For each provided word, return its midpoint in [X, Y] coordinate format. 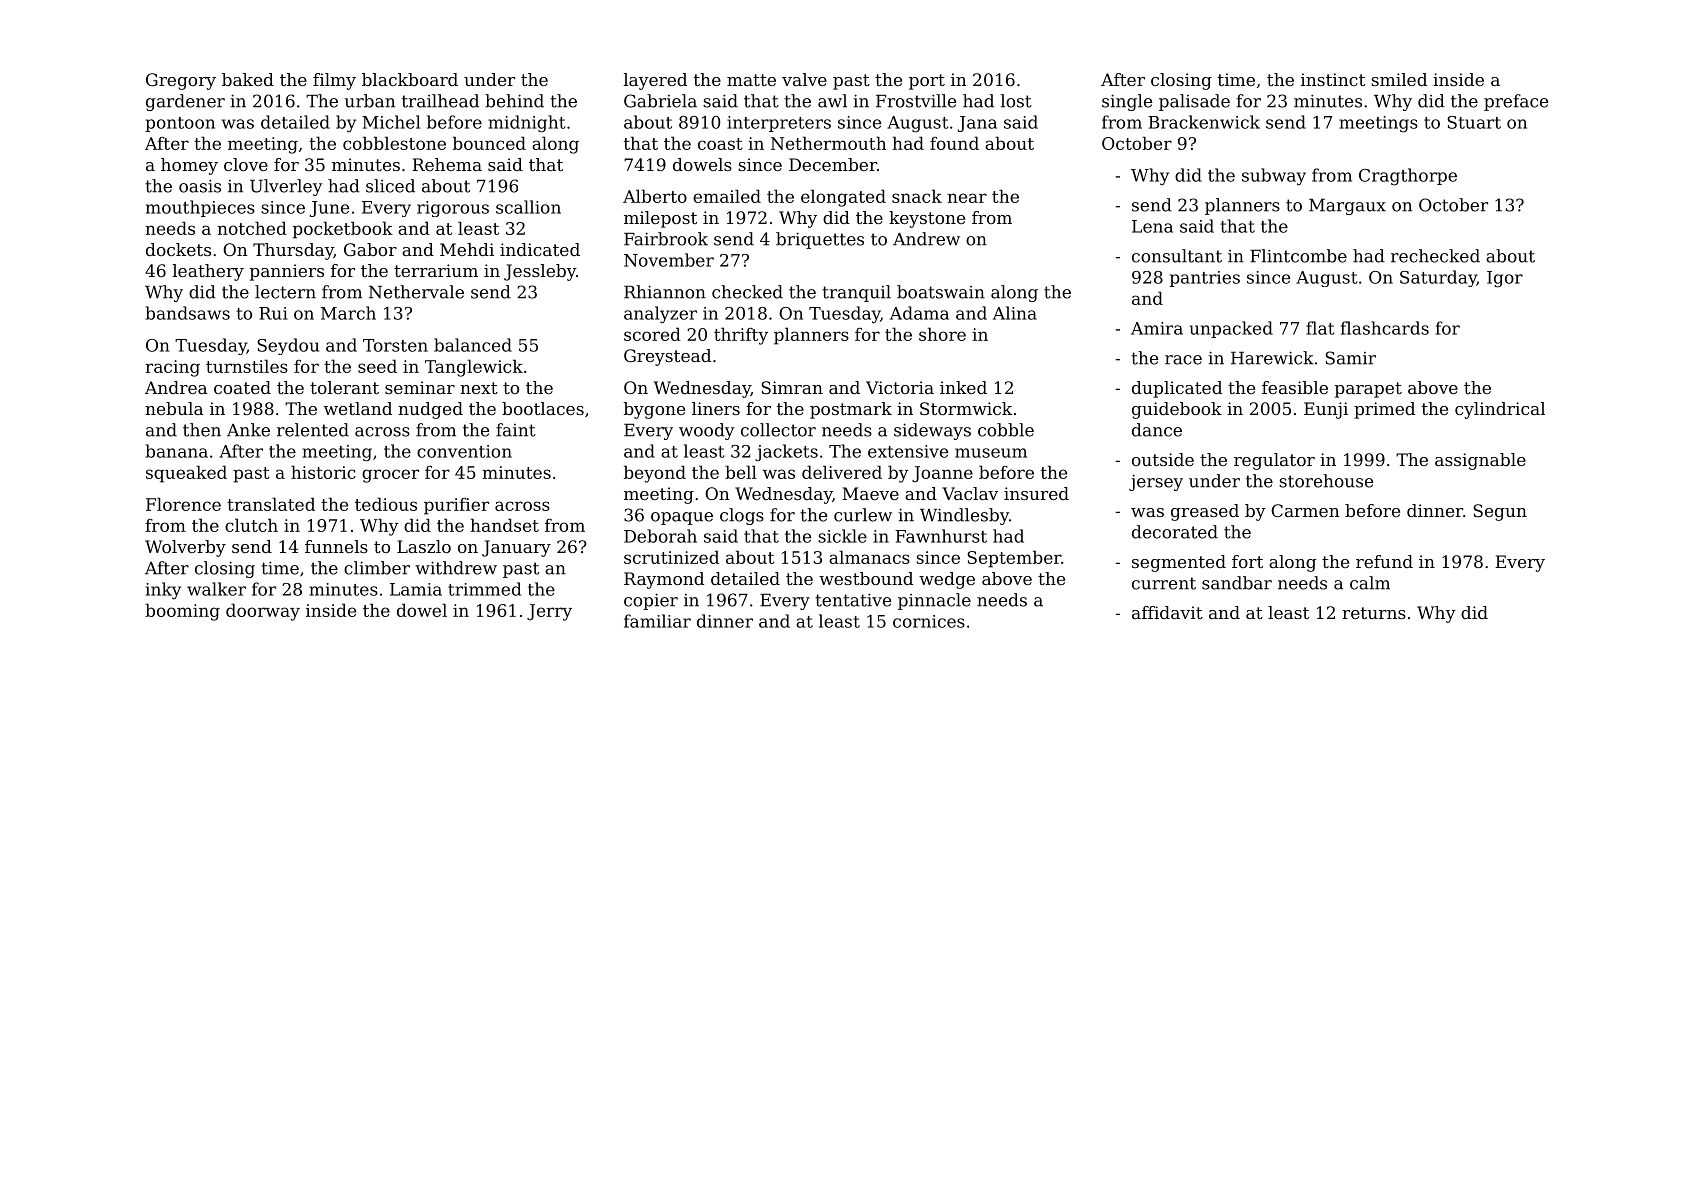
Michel [391, 122]
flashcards [1385, 328]
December [833, 164]
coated [242, 387]
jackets [786, 453]
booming [182, 612]
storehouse [1326, 481]
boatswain [941, 292]
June [329, 209]
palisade [1194, 102]
